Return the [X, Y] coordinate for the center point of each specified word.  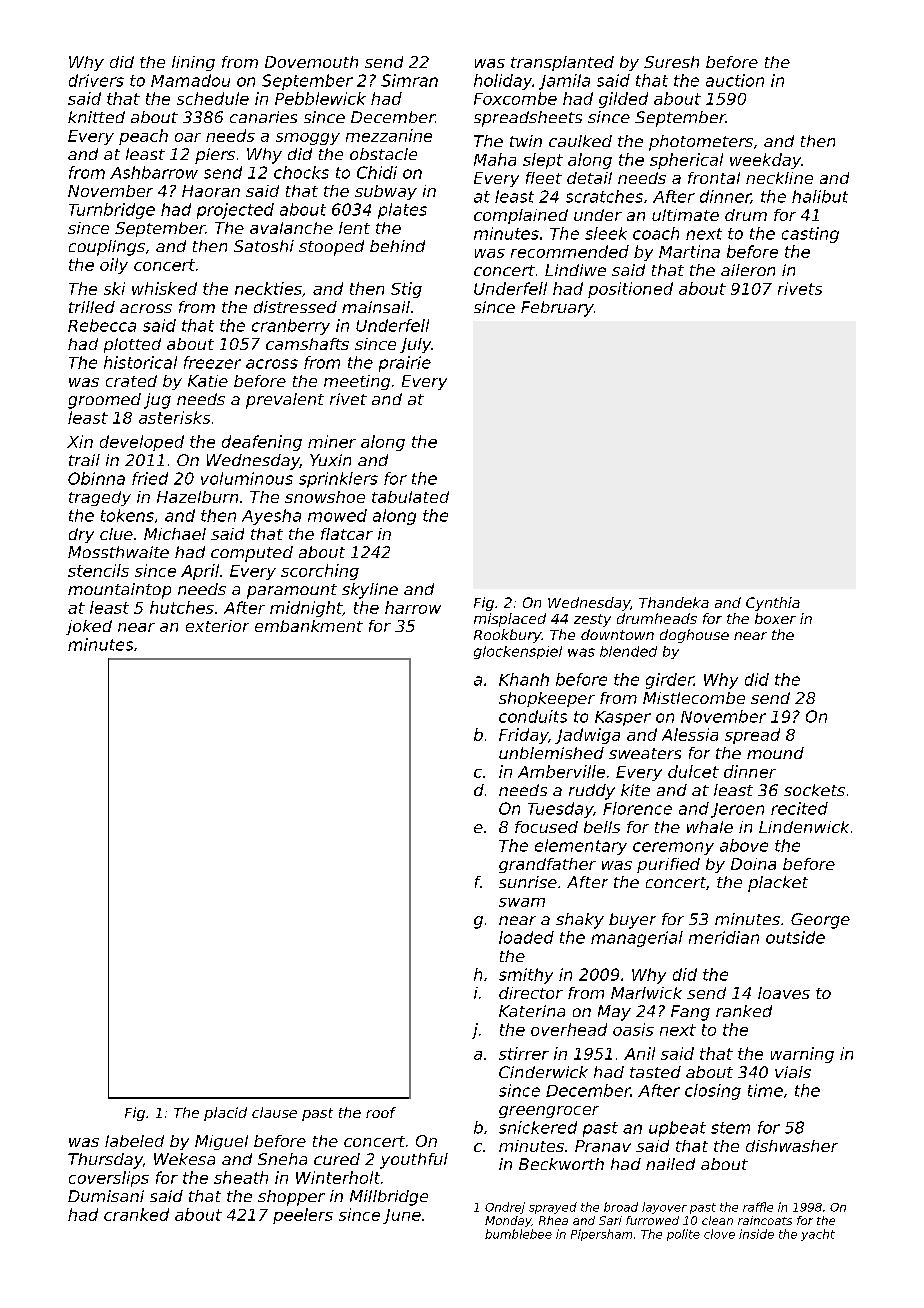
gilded [623, 100]
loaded [526, 937]
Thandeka [674, 602]
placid [225, 1114]
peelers [303, 1216]
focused [546, 827]
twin [526, 141]
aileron [748, 270]
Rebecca [102, 325]
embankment [309, 626]
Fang [690, 1013]
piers [215, 156]
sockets [814, 790]
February [557, 309]
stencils [98, 570]
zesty [592, 620]
